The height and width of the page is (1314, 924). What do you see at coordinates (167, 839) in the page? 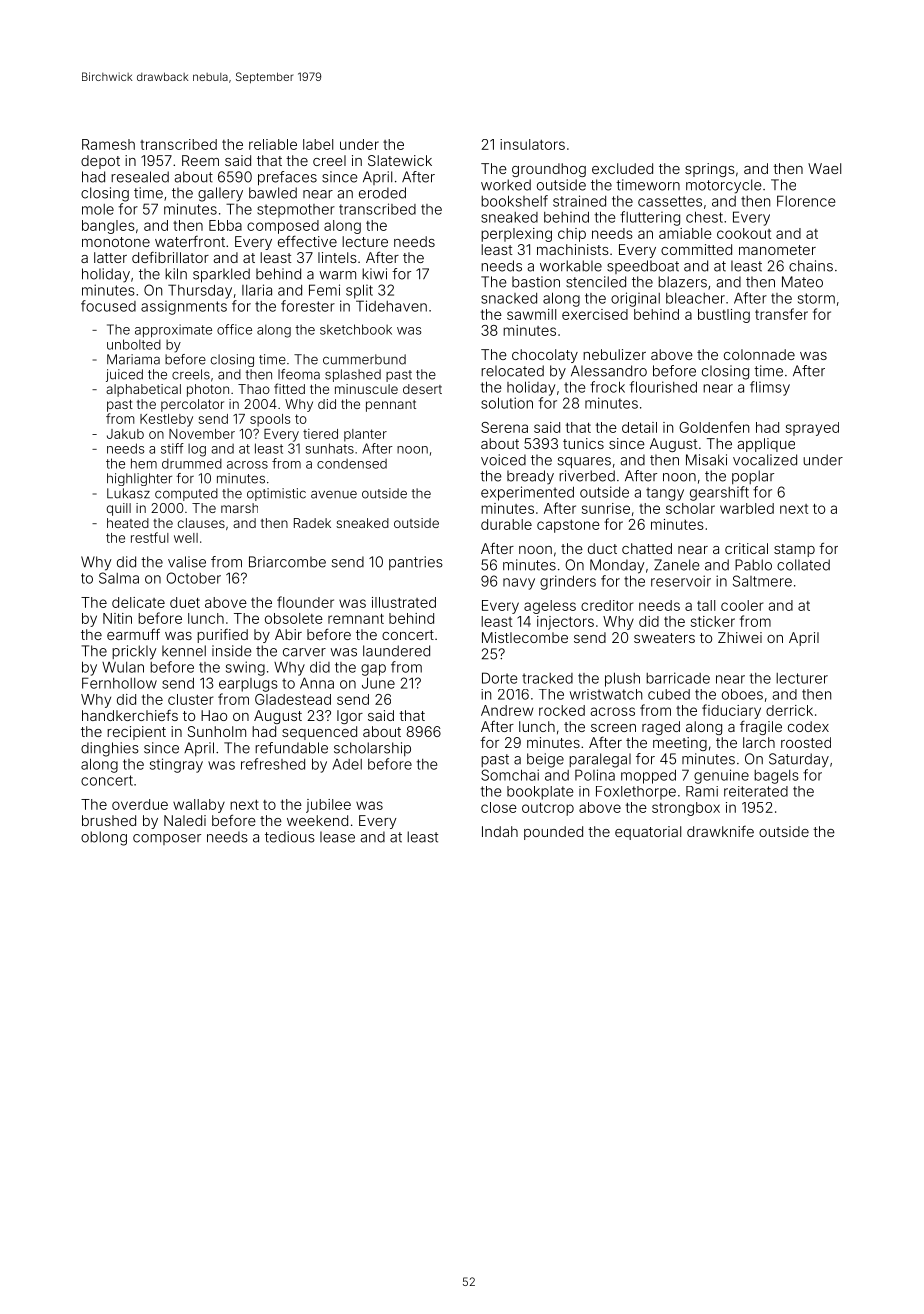
I see `composer` at bounding box center [167, 839].
